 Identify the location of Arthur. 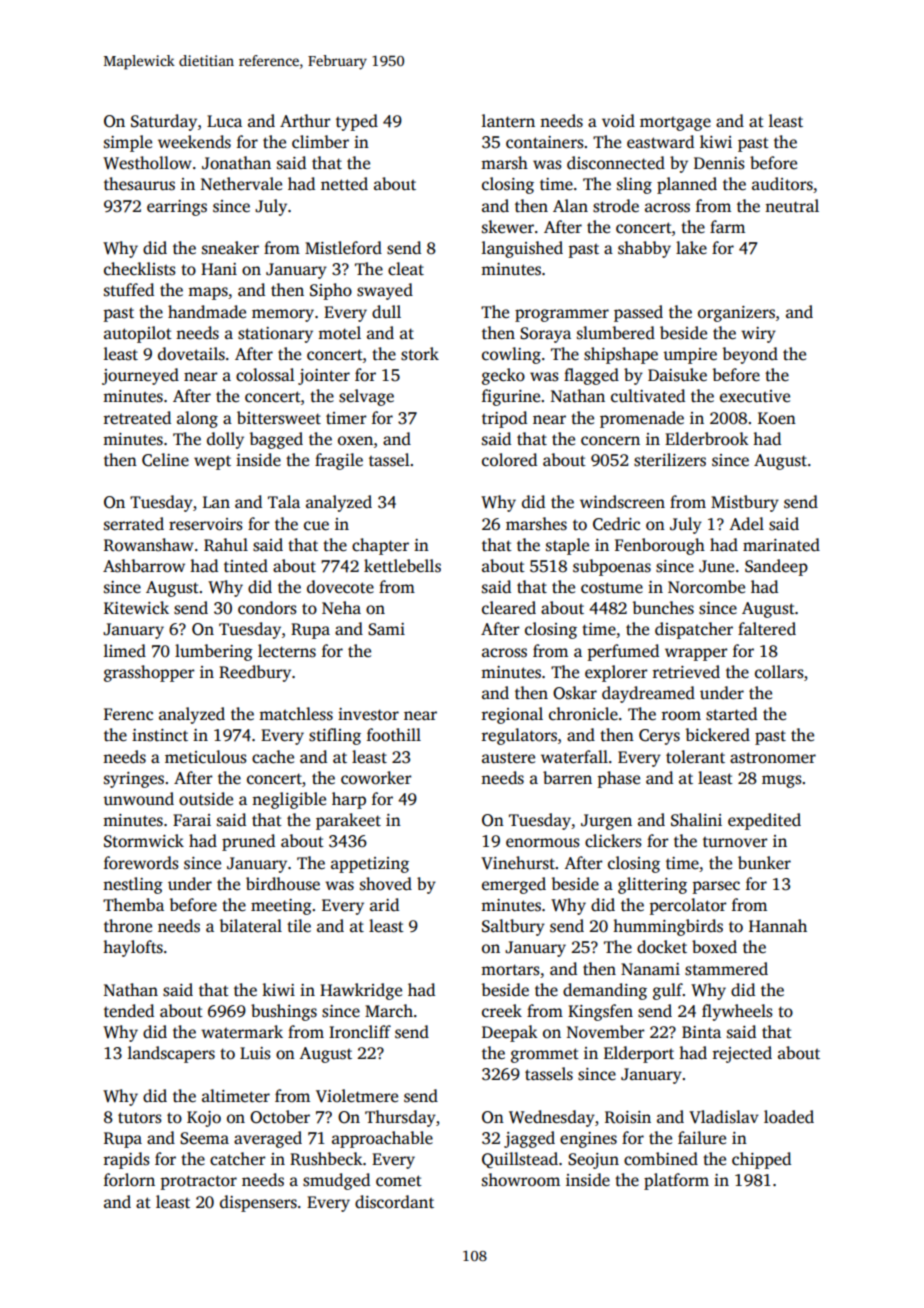
(305, 120).
